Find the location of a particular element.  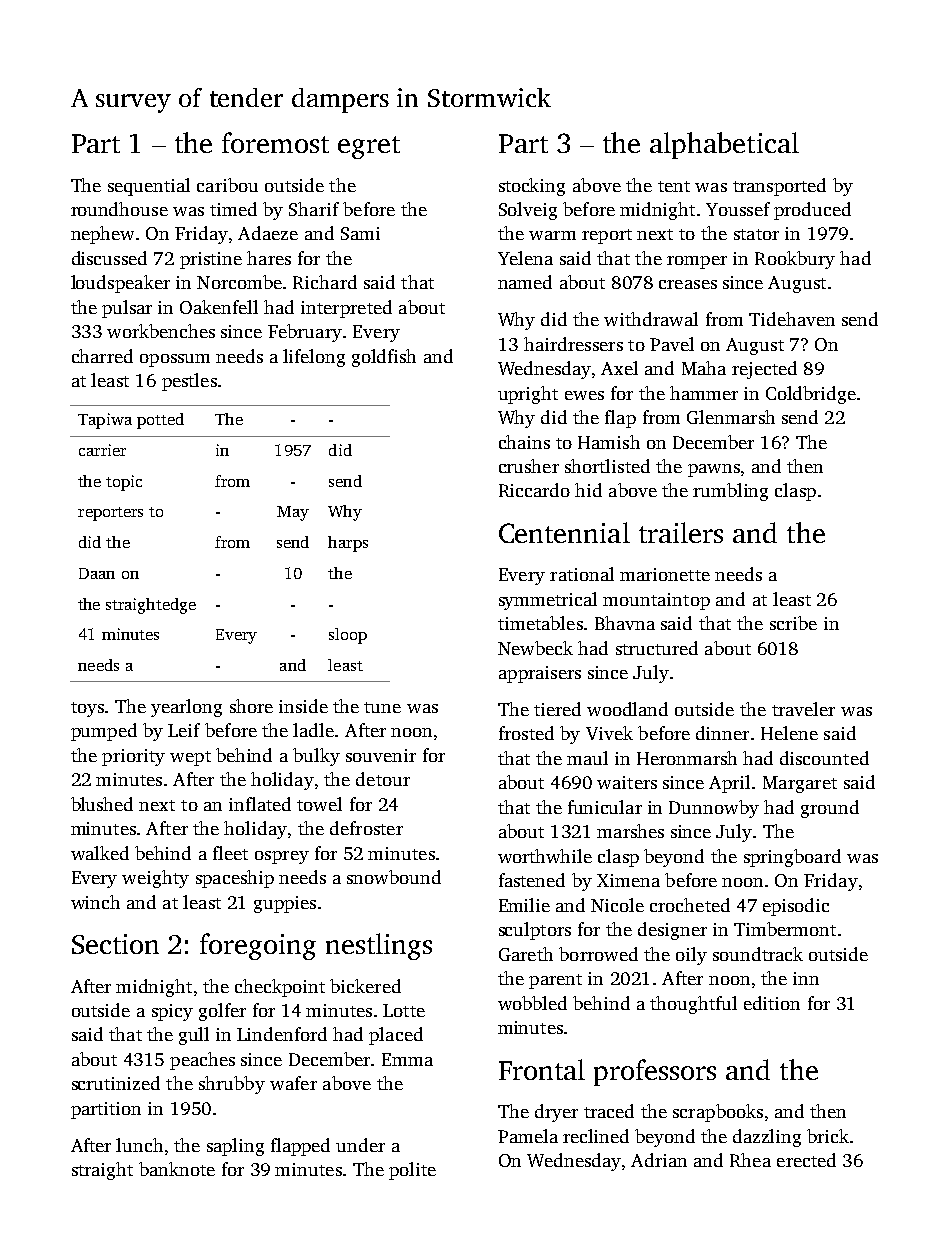

woodland is located at coordinates (627, 709).
